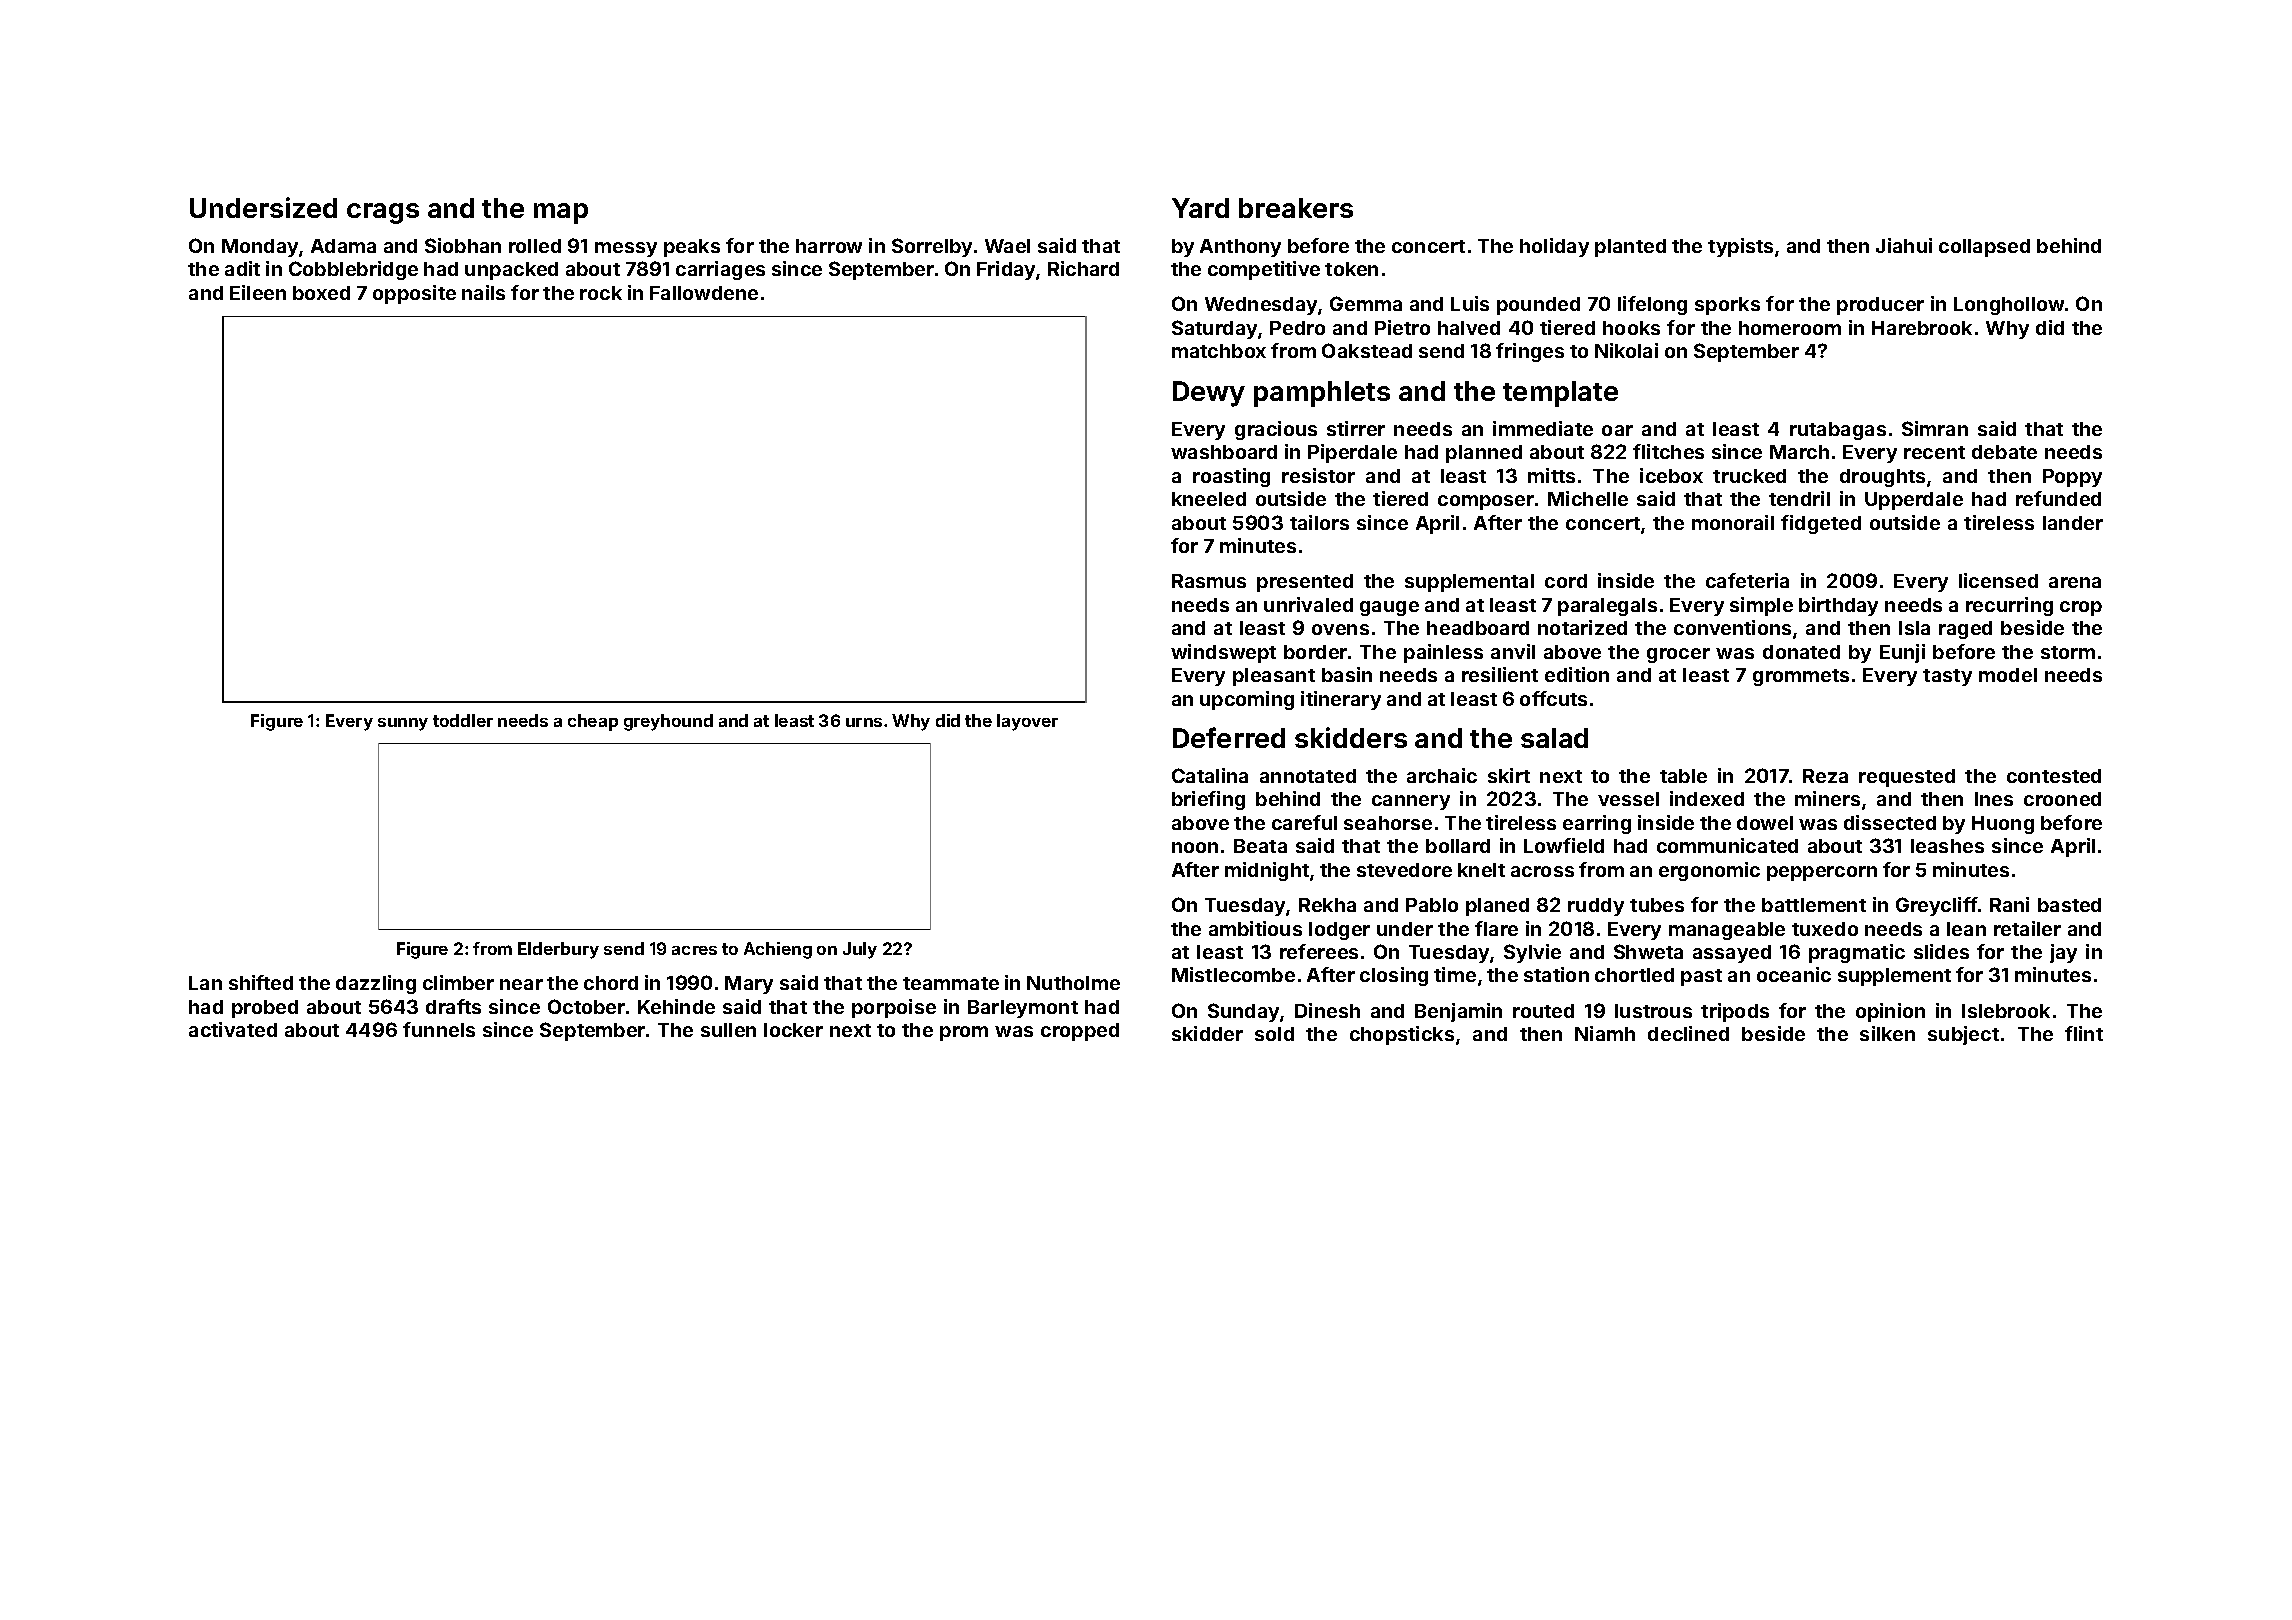 This page has height=1620, width=2292. I want to click on funnels, so click(439, 1029).
